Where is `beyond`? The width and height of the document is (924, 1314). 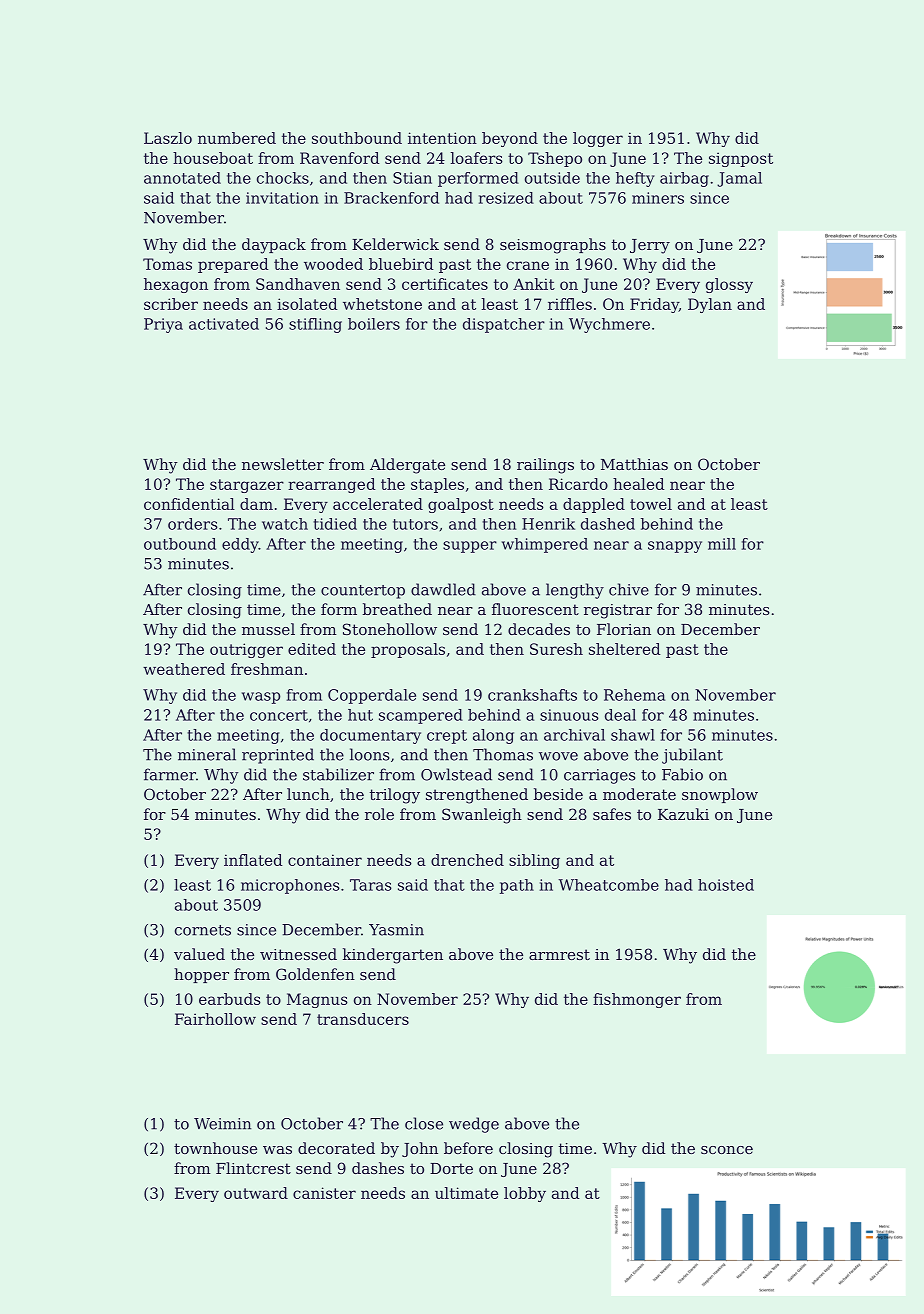 beyond is located at coordinates (510, 139).
